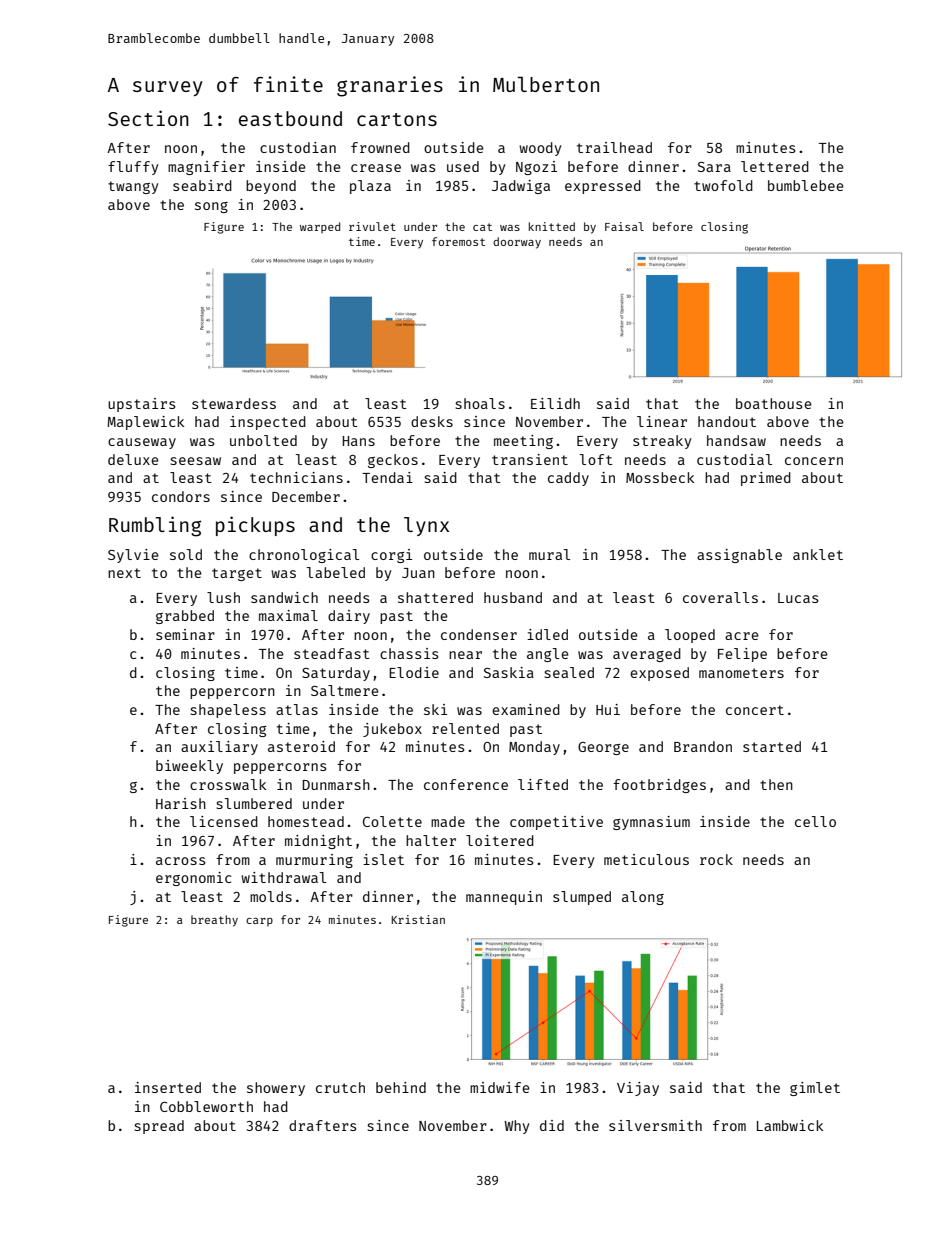 Image resolution: width=952 pixels, height=1233 pixels. What do you see at coordinates (755, 710) in the screenshot?
I see `concert` at bounding box center [755, 710].
